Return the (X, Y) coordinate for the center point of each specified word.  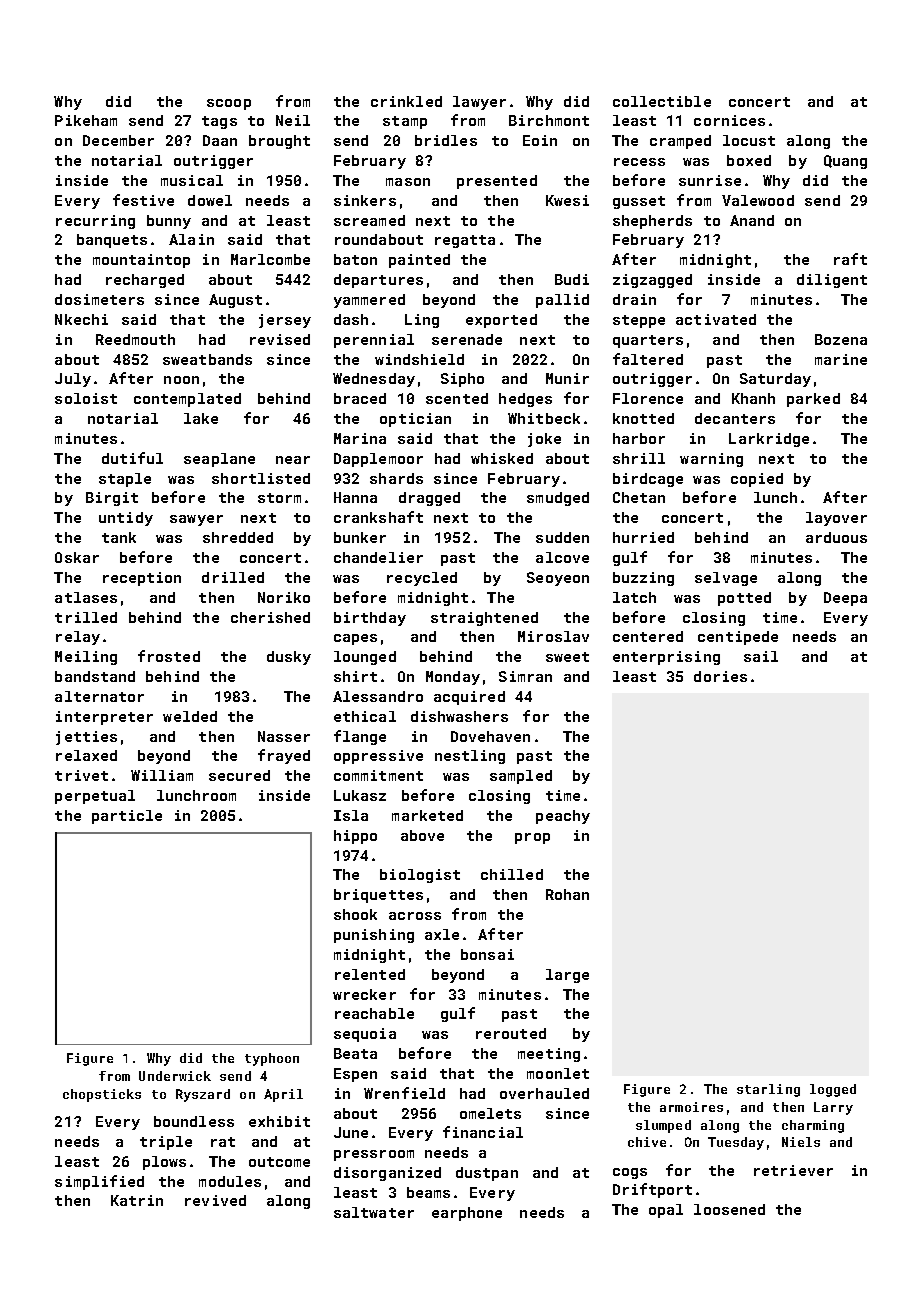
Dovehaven (490, 736)
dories (720, 676)
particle (127, 817)
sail (761, 656)
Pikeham (86, 120)
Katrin (137, 1200)
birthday (370, 619)
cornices (729, 120)
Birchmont (549, 120)
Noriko (284, 597)
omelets (490, 1113)
